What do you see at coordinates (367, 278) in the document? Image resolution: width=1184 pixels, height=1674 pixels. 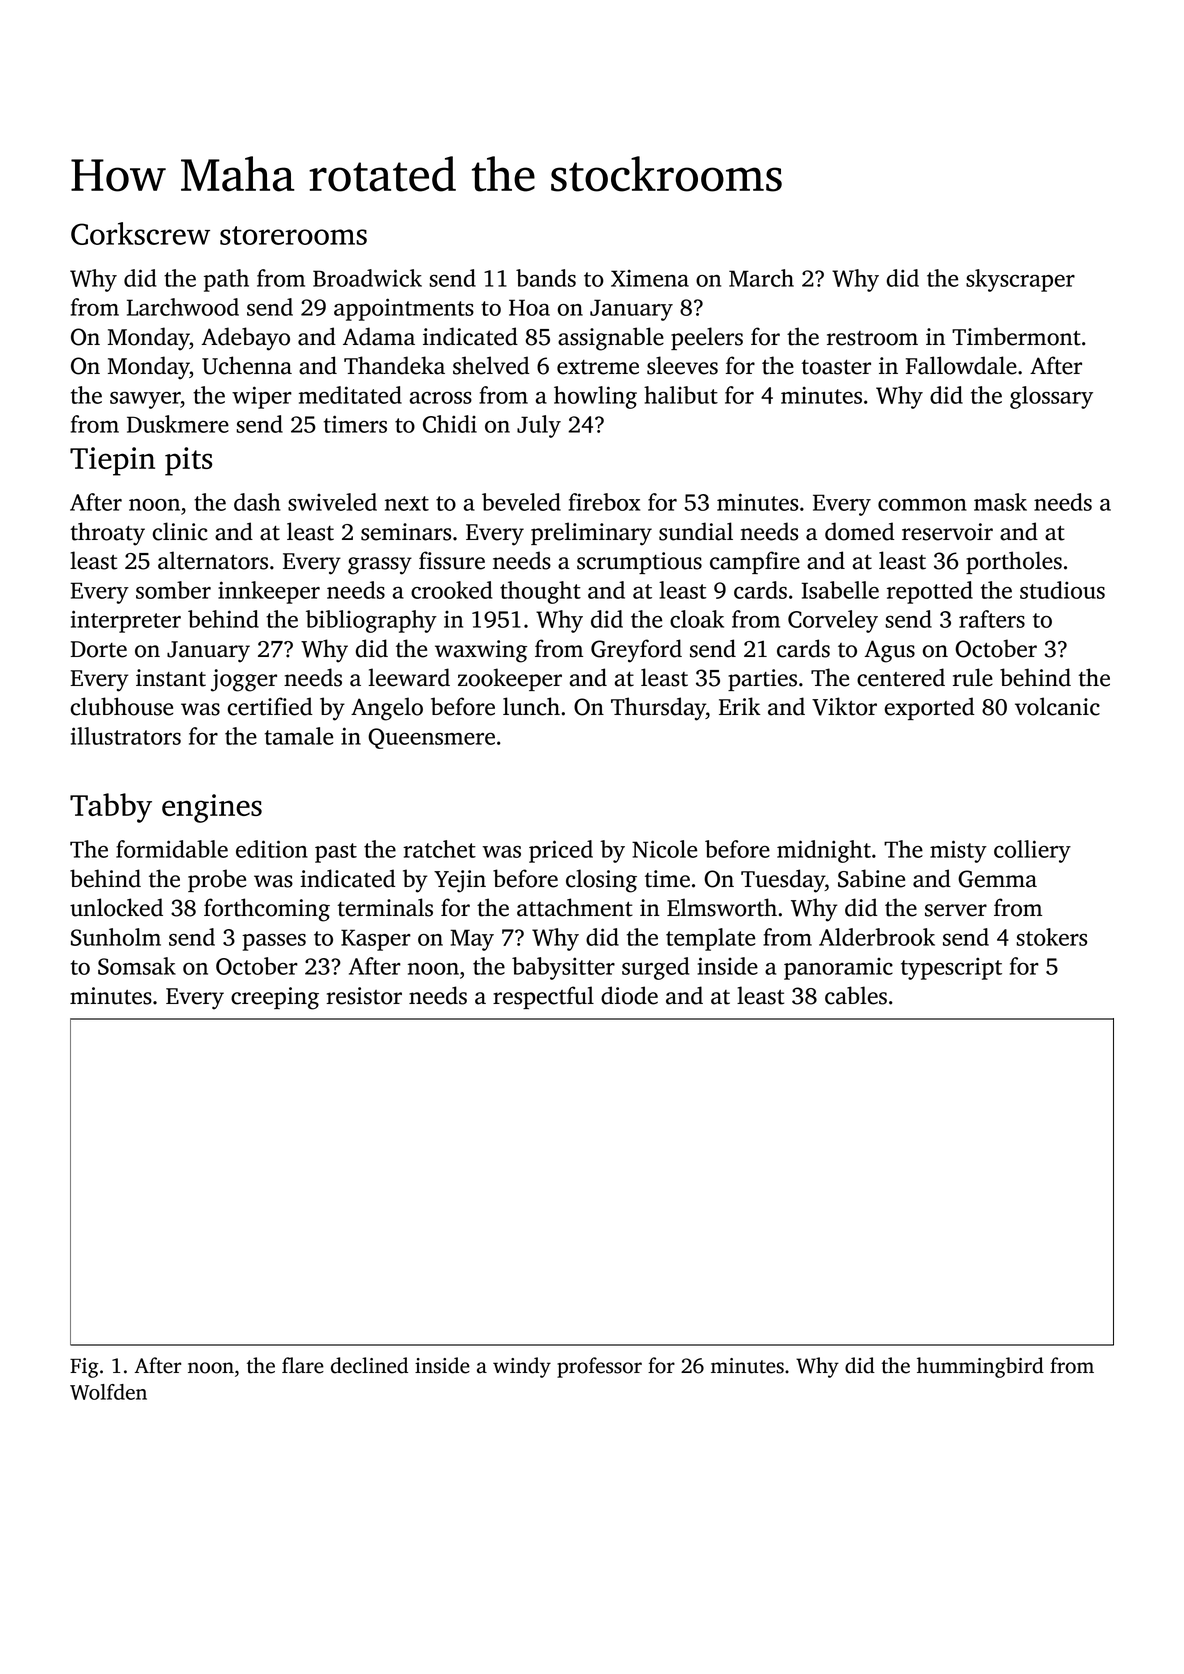 I see `Broadwick` at bounding box center [367, 278].
